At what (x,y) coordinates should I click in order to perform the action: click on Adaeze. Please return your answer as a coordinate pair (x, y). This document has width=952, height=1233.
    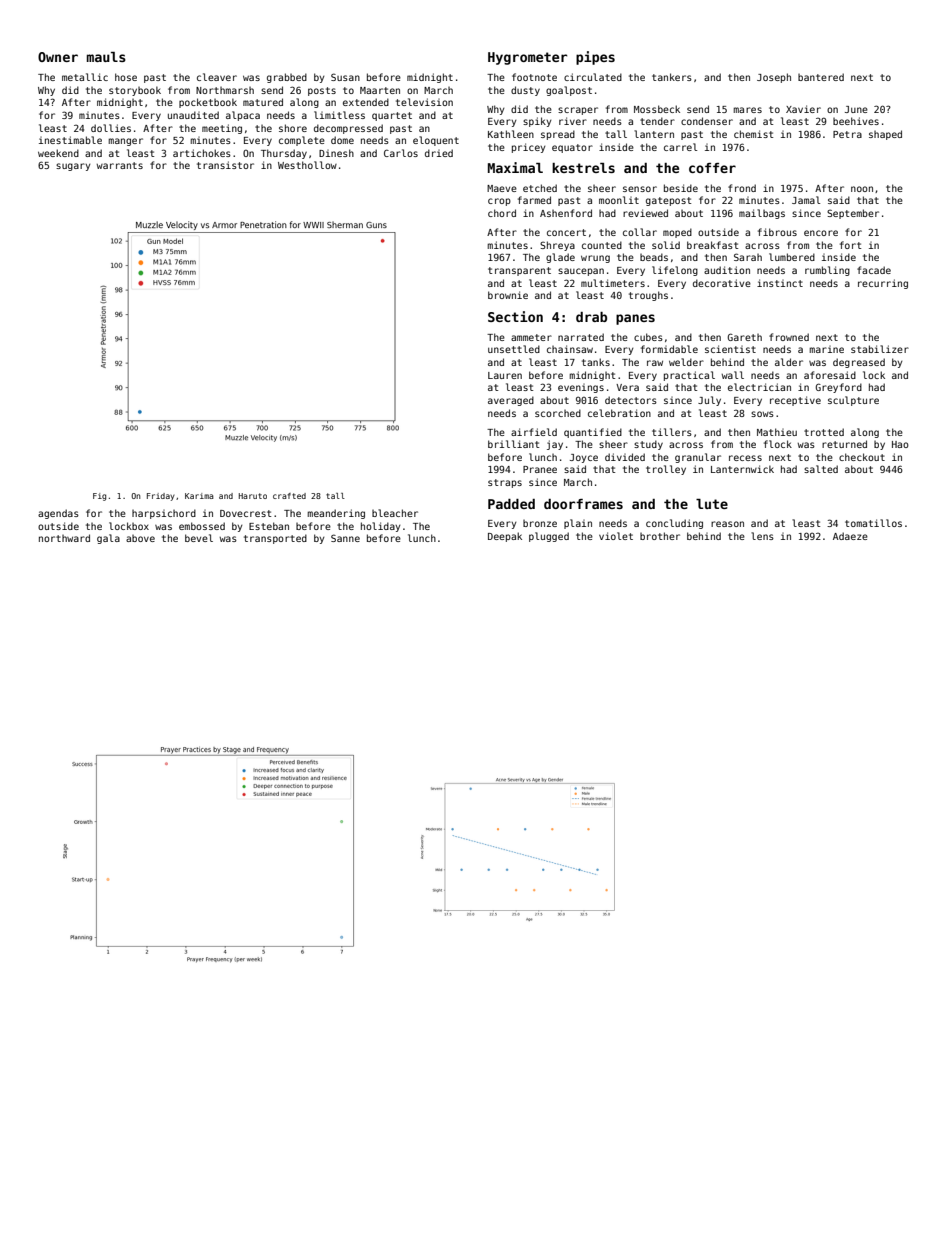
    Looking at the image, I should click on (850, 536).
